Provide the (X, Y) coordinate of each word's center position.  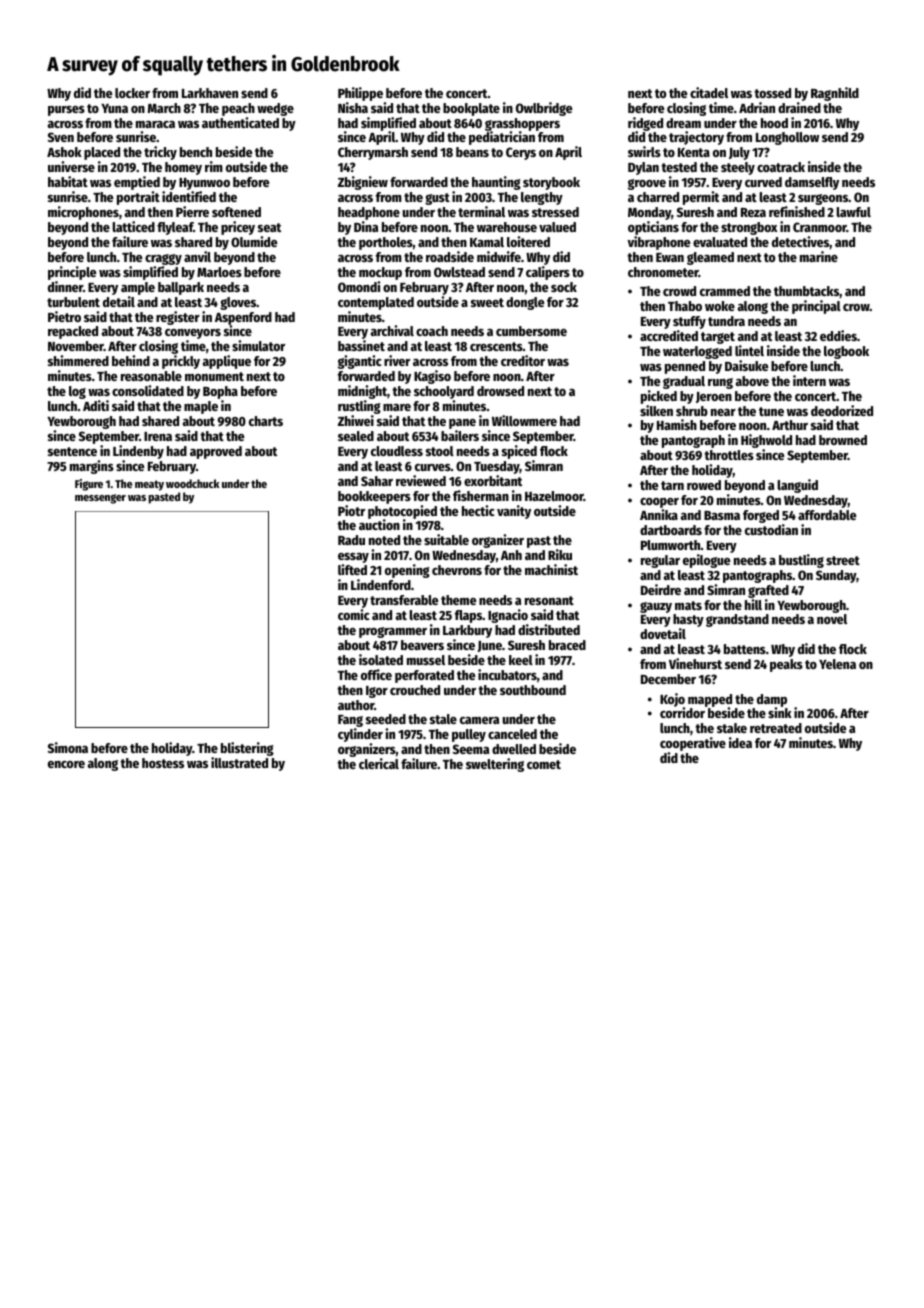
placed (102, 153)
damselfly (812, 183)
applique (227, 362)
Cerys (521, 153)
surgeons (823, 199)
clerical (379, 763)
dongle (525, 303)
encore (66, 764)
